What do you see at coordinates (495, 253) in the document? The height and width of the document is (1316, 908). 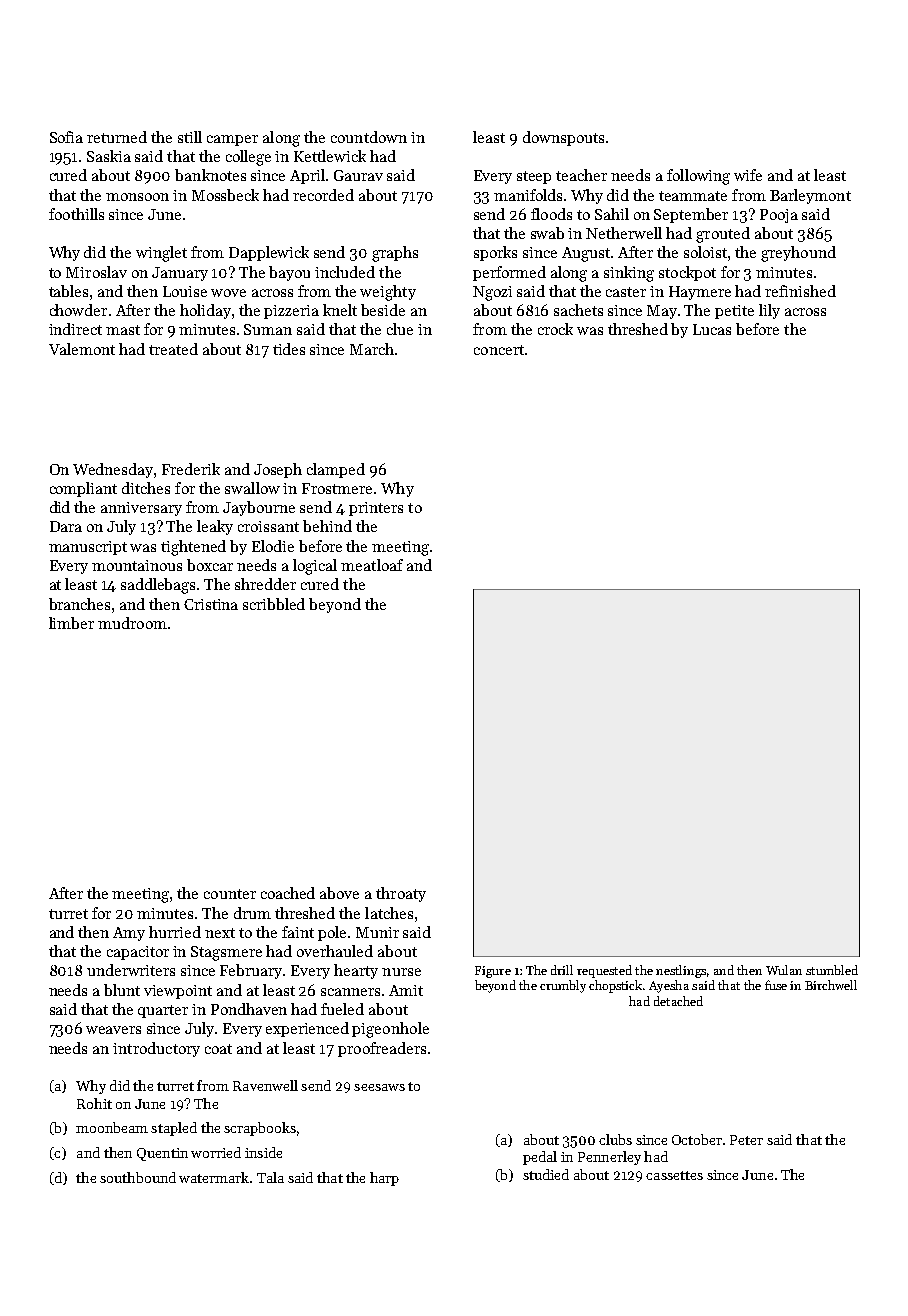 I see `sporks` at bounding box center [495, 253].
